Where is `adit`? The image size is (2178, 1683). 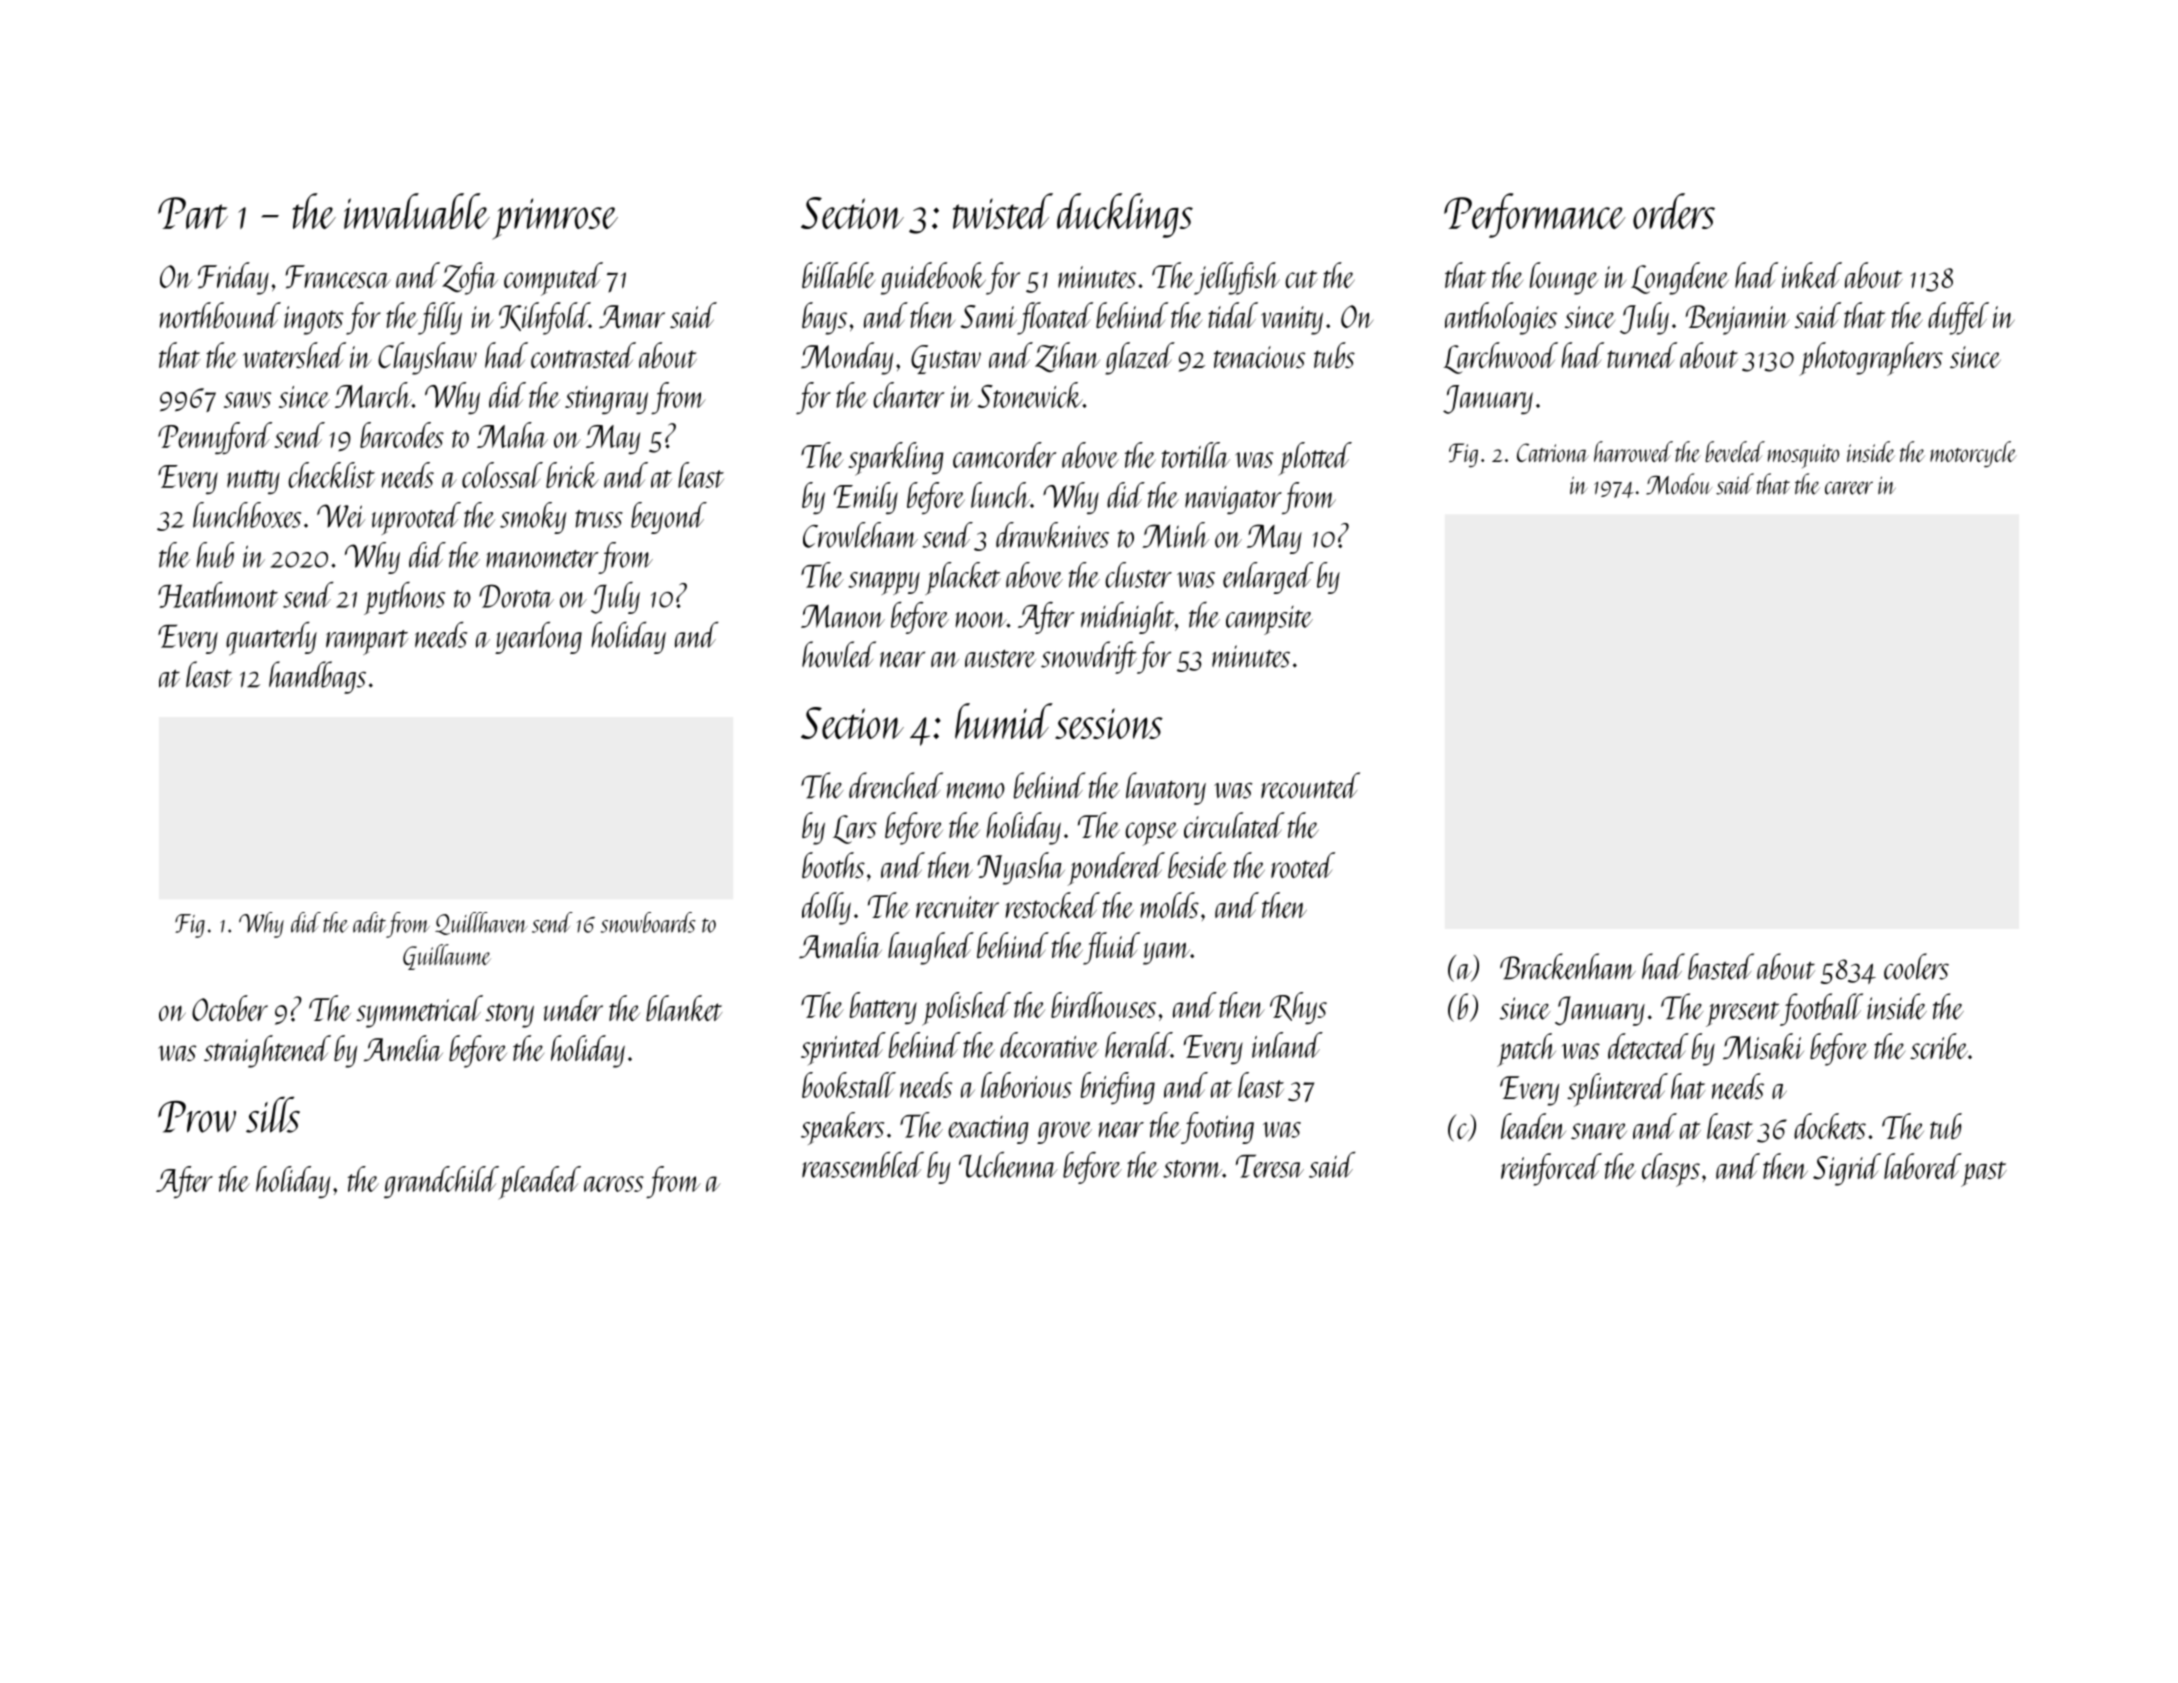
adit is located at coordinates (369, 922).
